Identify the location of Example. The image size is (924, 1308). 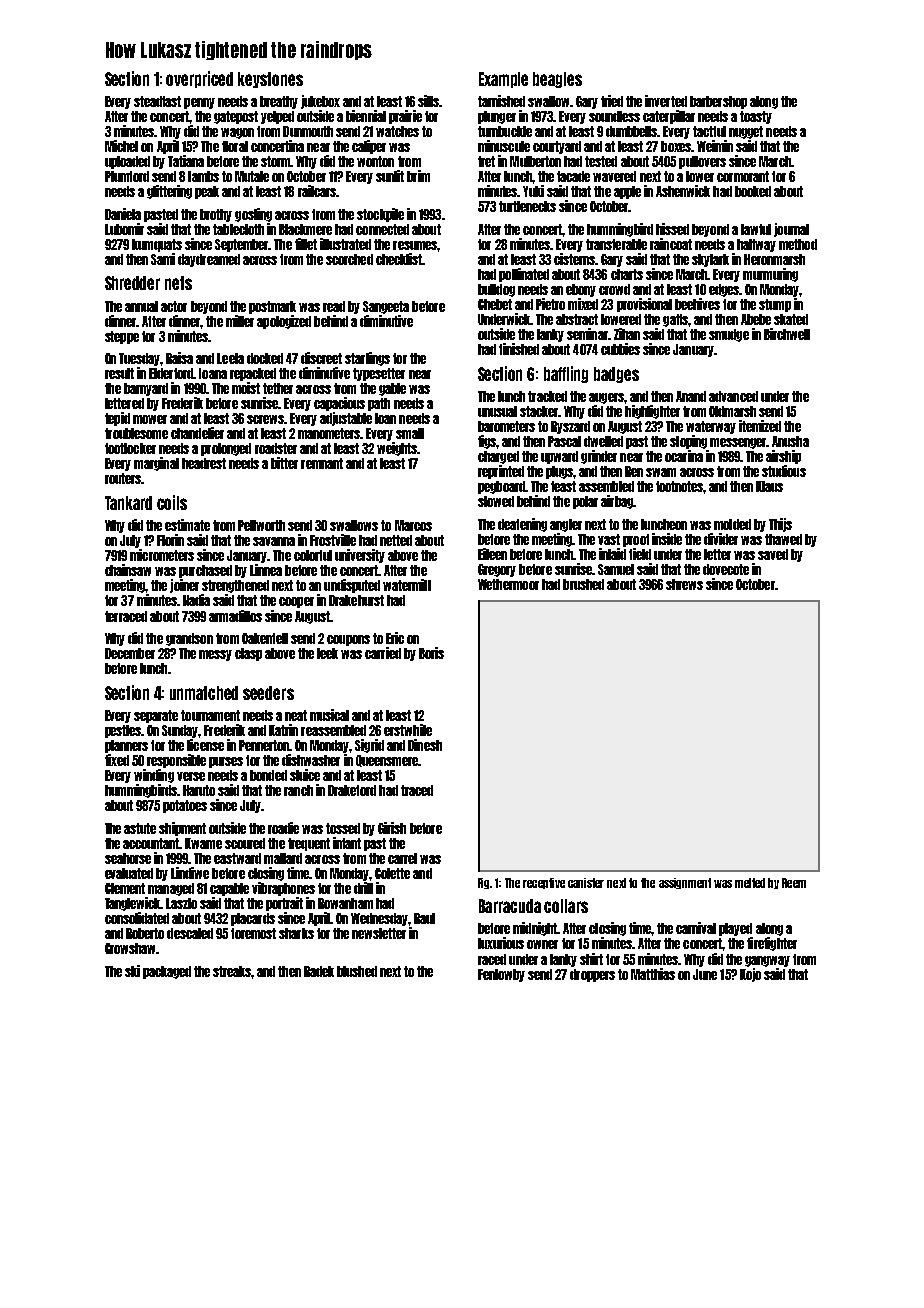
(503, 80).
